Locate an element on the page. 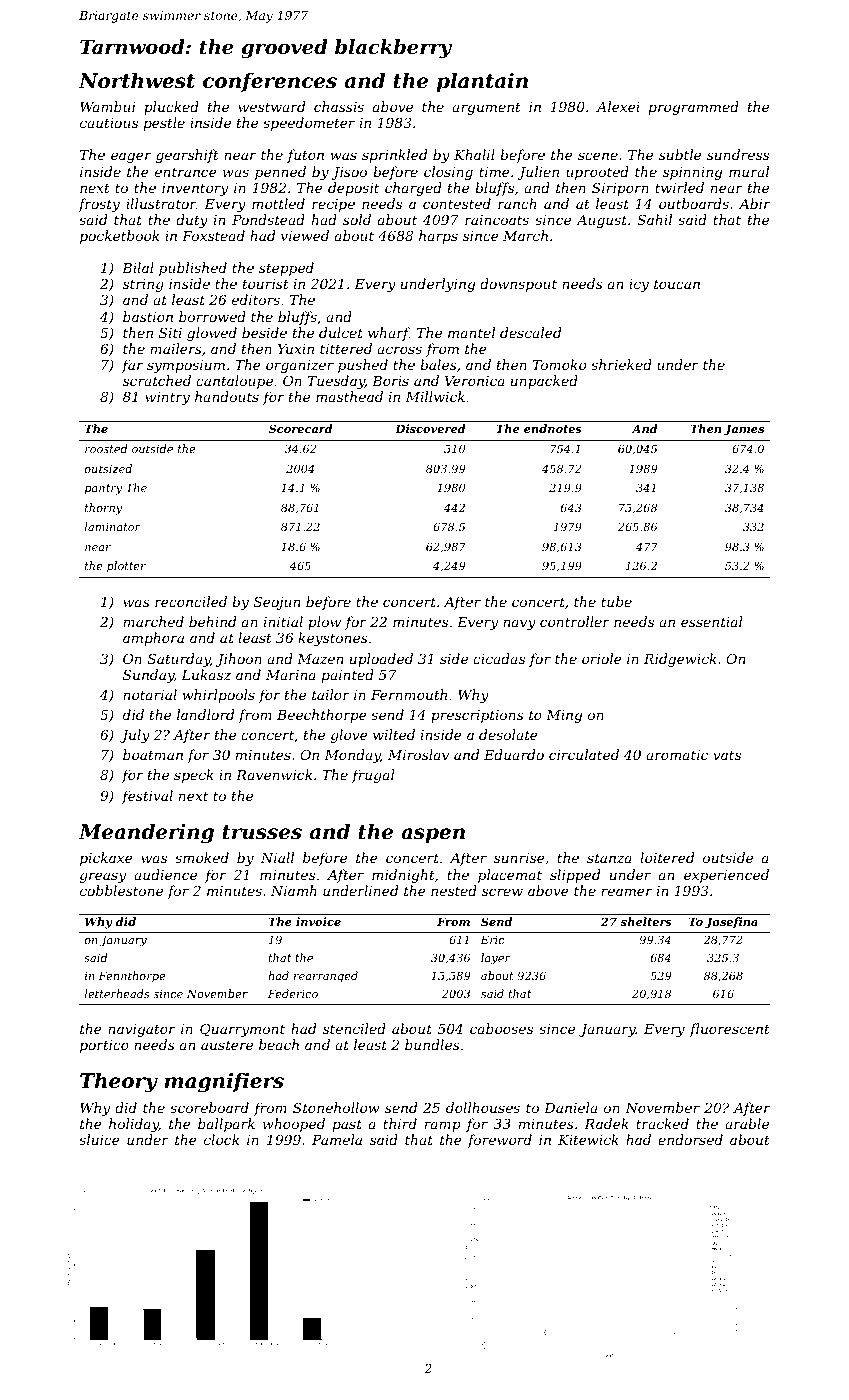 The image size is (849, 1400). notarial is located at coordinates (150, 694).
